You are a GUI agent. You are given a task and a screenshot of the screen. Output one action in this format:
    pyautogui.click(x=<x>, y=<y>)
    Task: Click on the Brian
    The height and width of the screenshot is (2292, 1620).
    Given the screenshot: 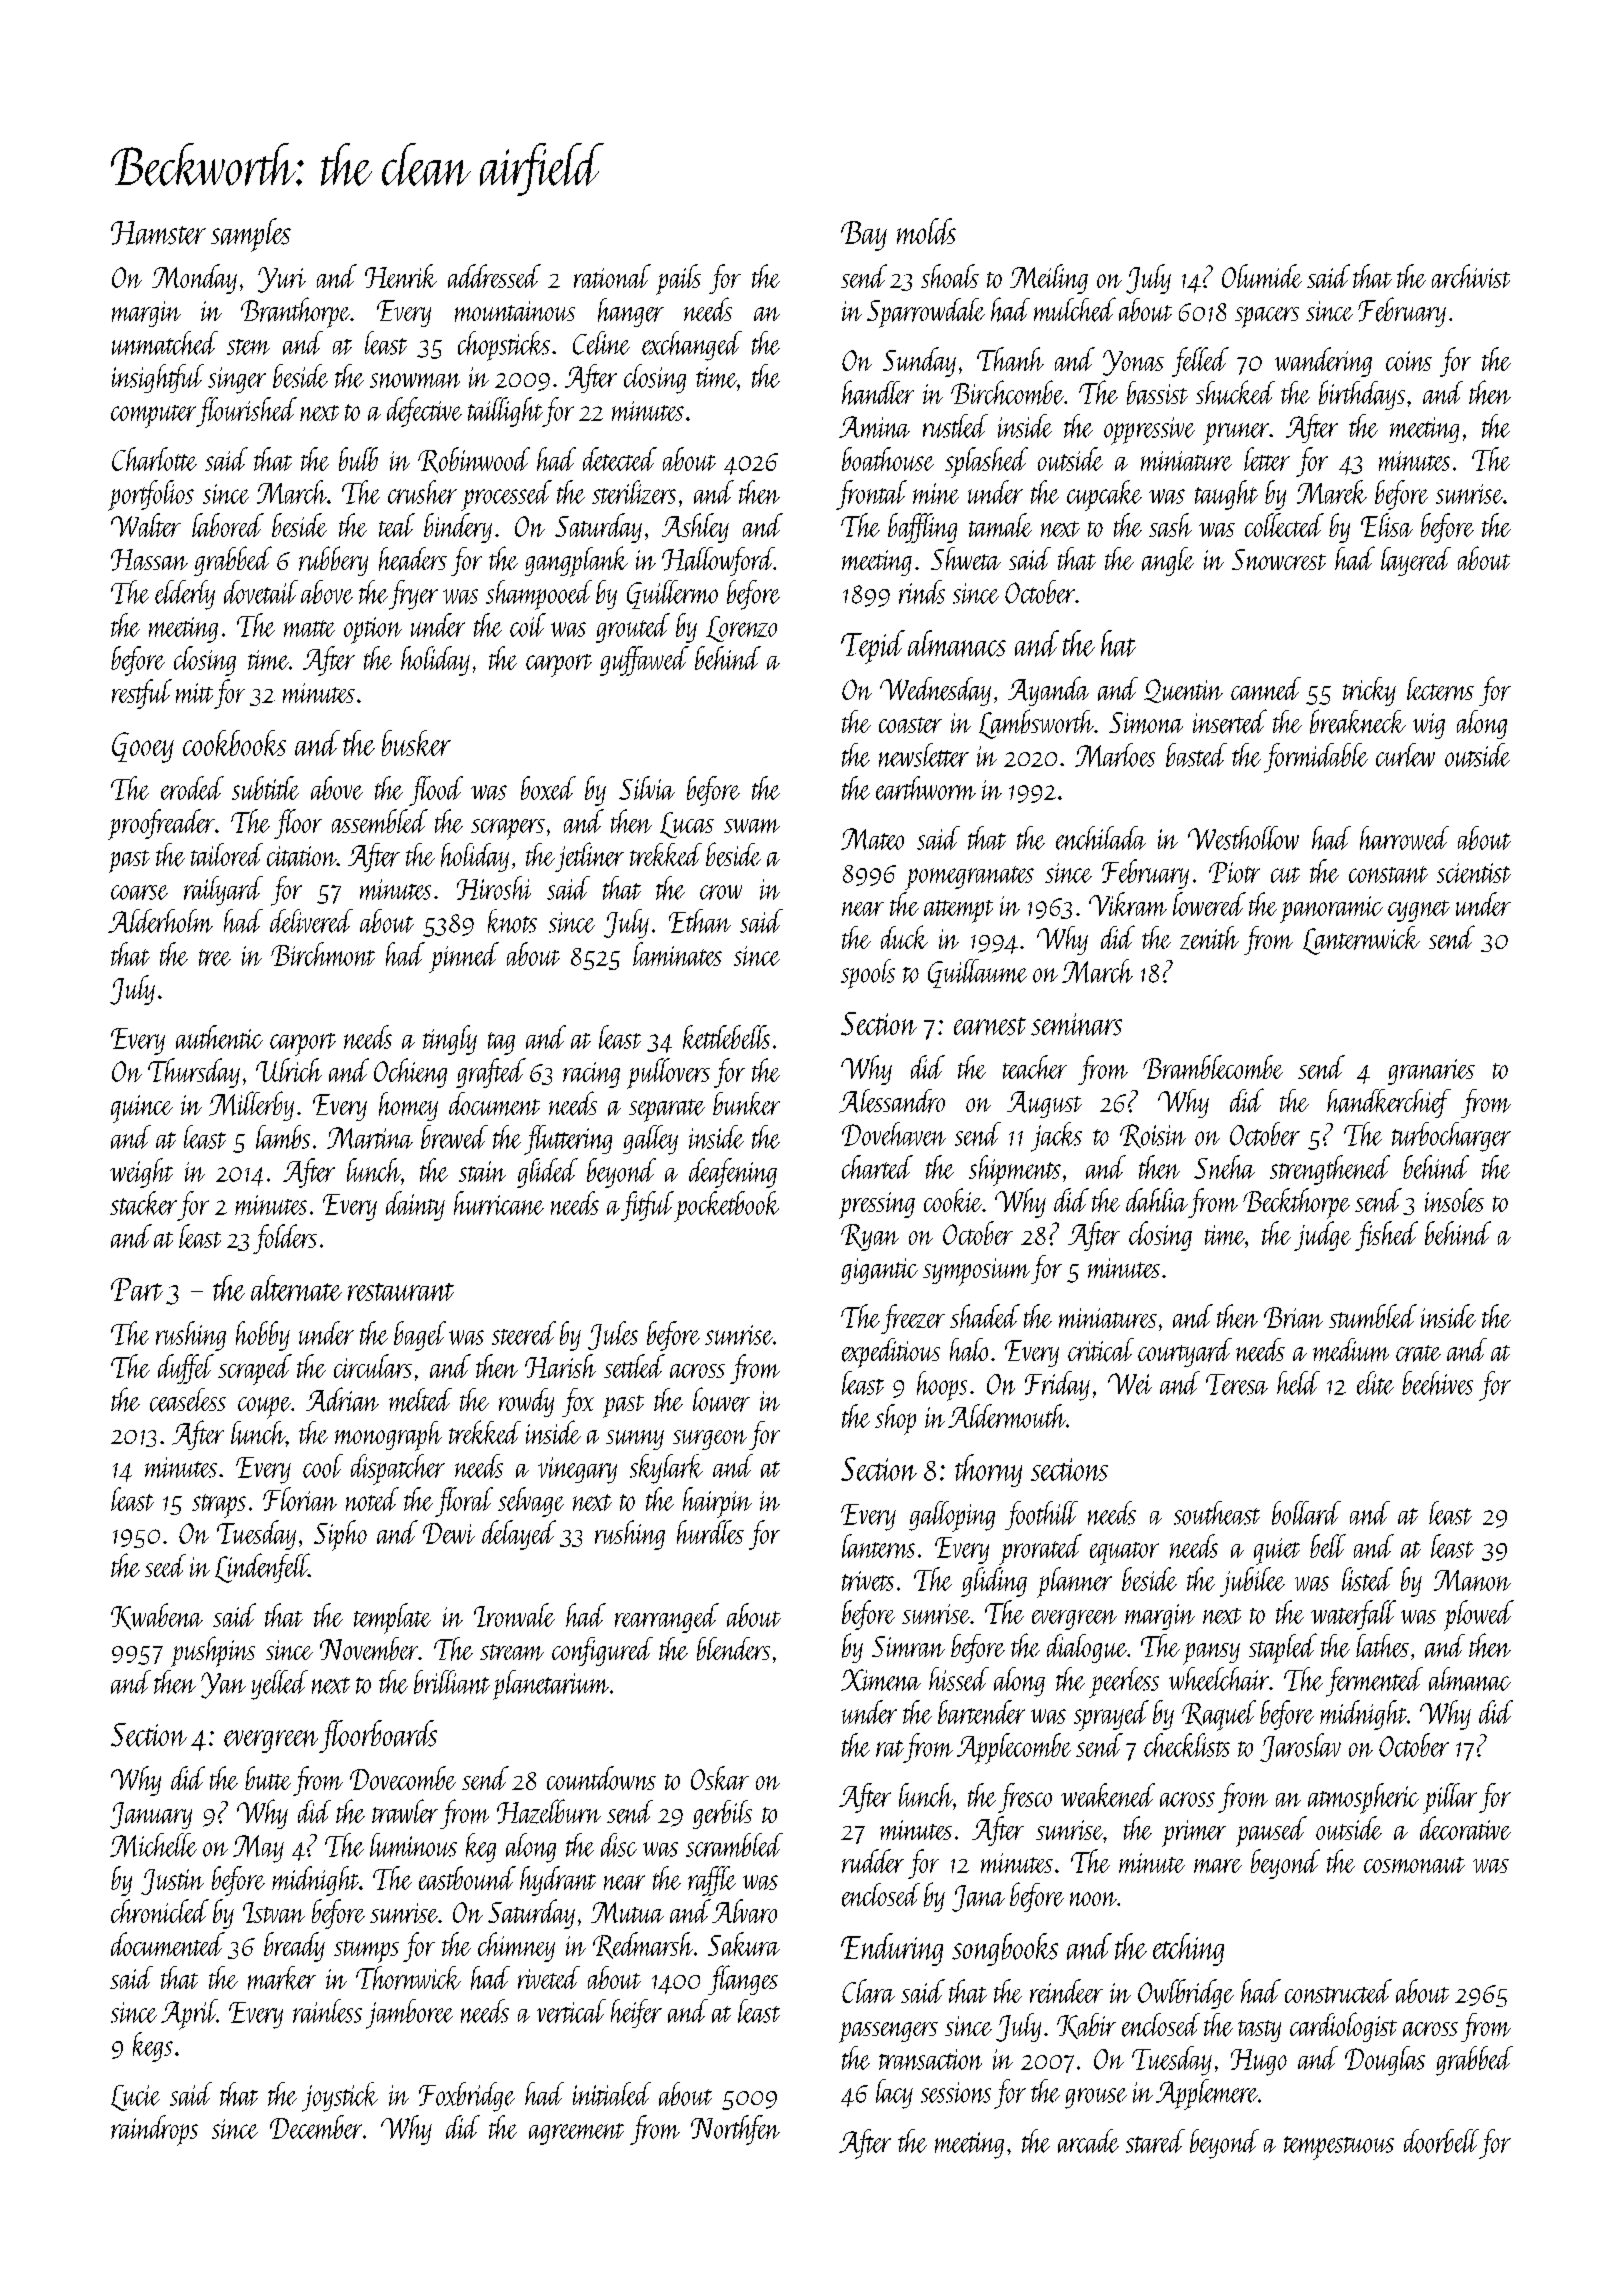 What is the action you would take?
    pyautogui.click(x=1293, y=1317)
